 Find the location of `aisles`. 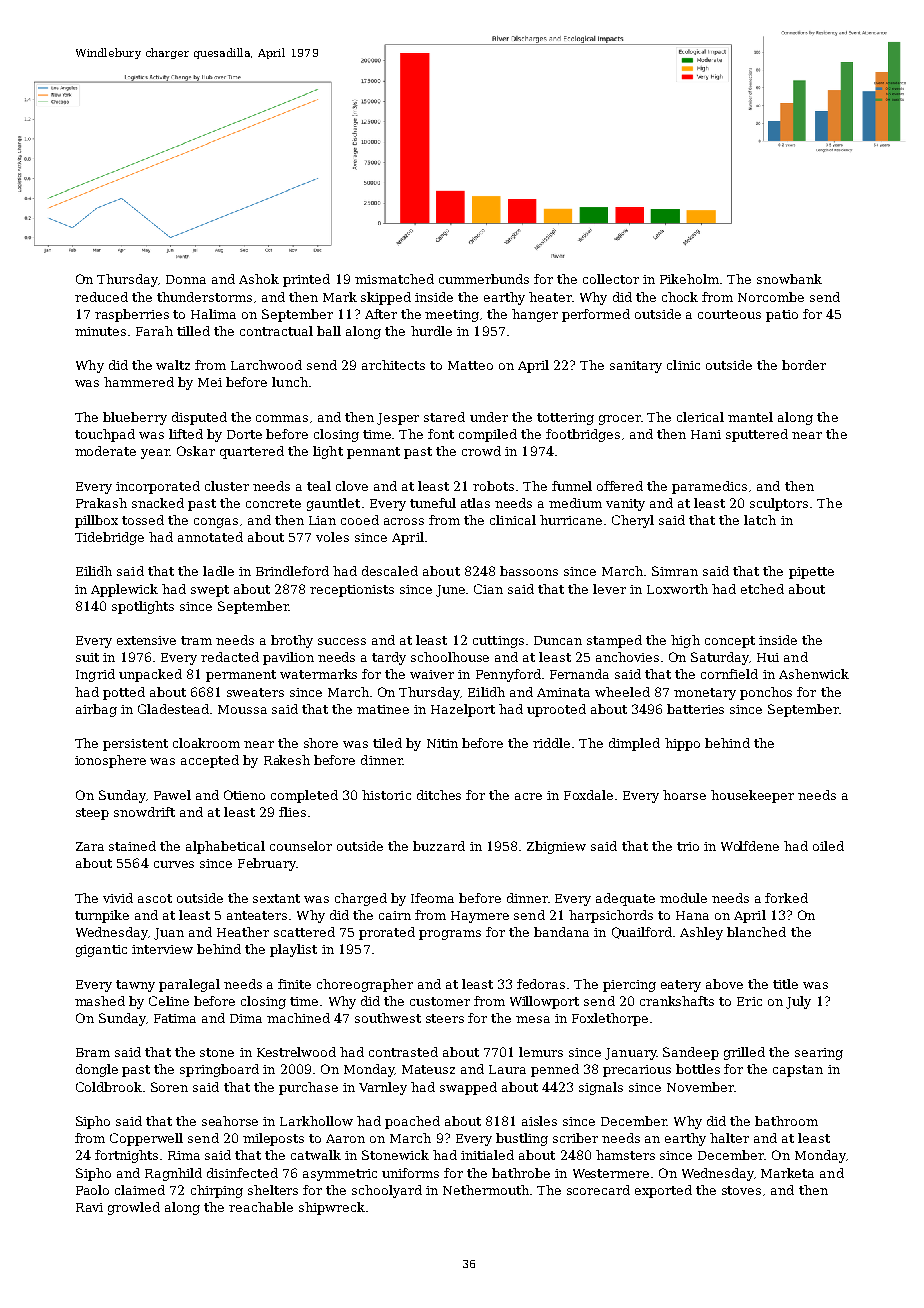

aisles is located at coordinates (539, 1121).
